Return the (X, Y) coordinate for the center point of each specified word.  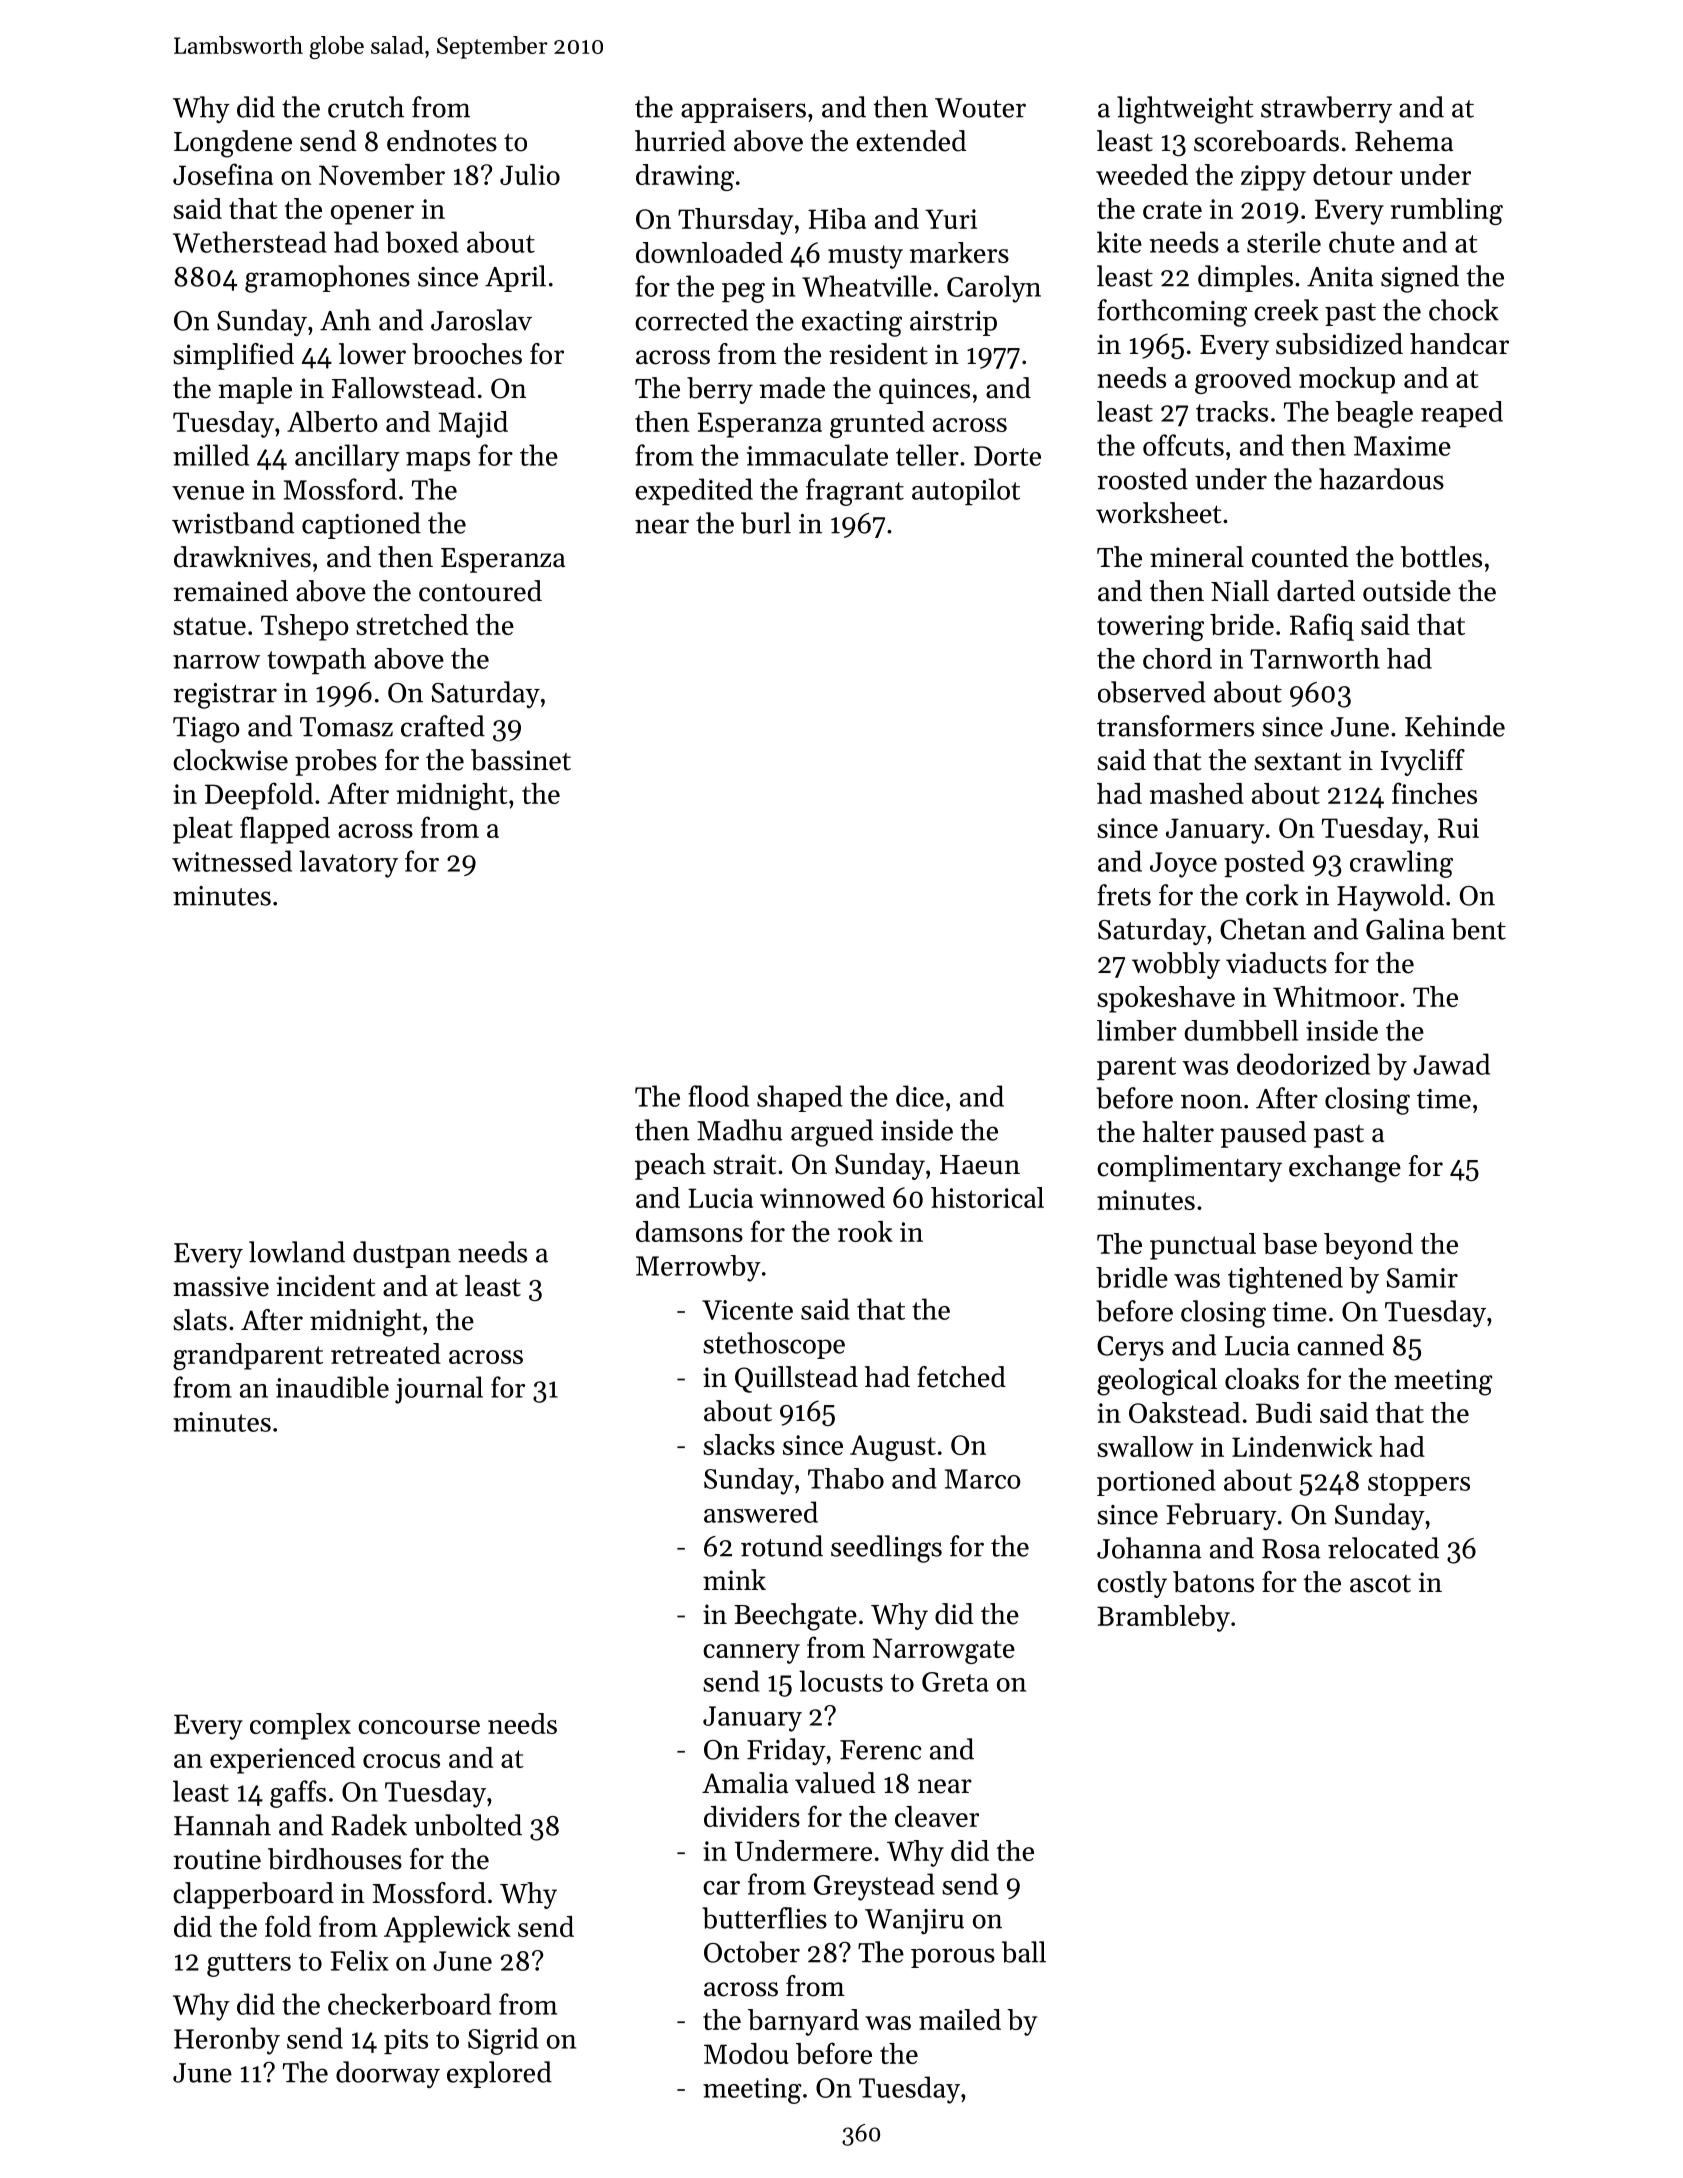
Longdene (233, 144)
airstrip (953, 323)
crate (1172, 210)
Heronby (227, 2041)
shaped (800, 1098)
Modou (746, 2053)
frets (1124, 895)
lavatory (348, 864)
